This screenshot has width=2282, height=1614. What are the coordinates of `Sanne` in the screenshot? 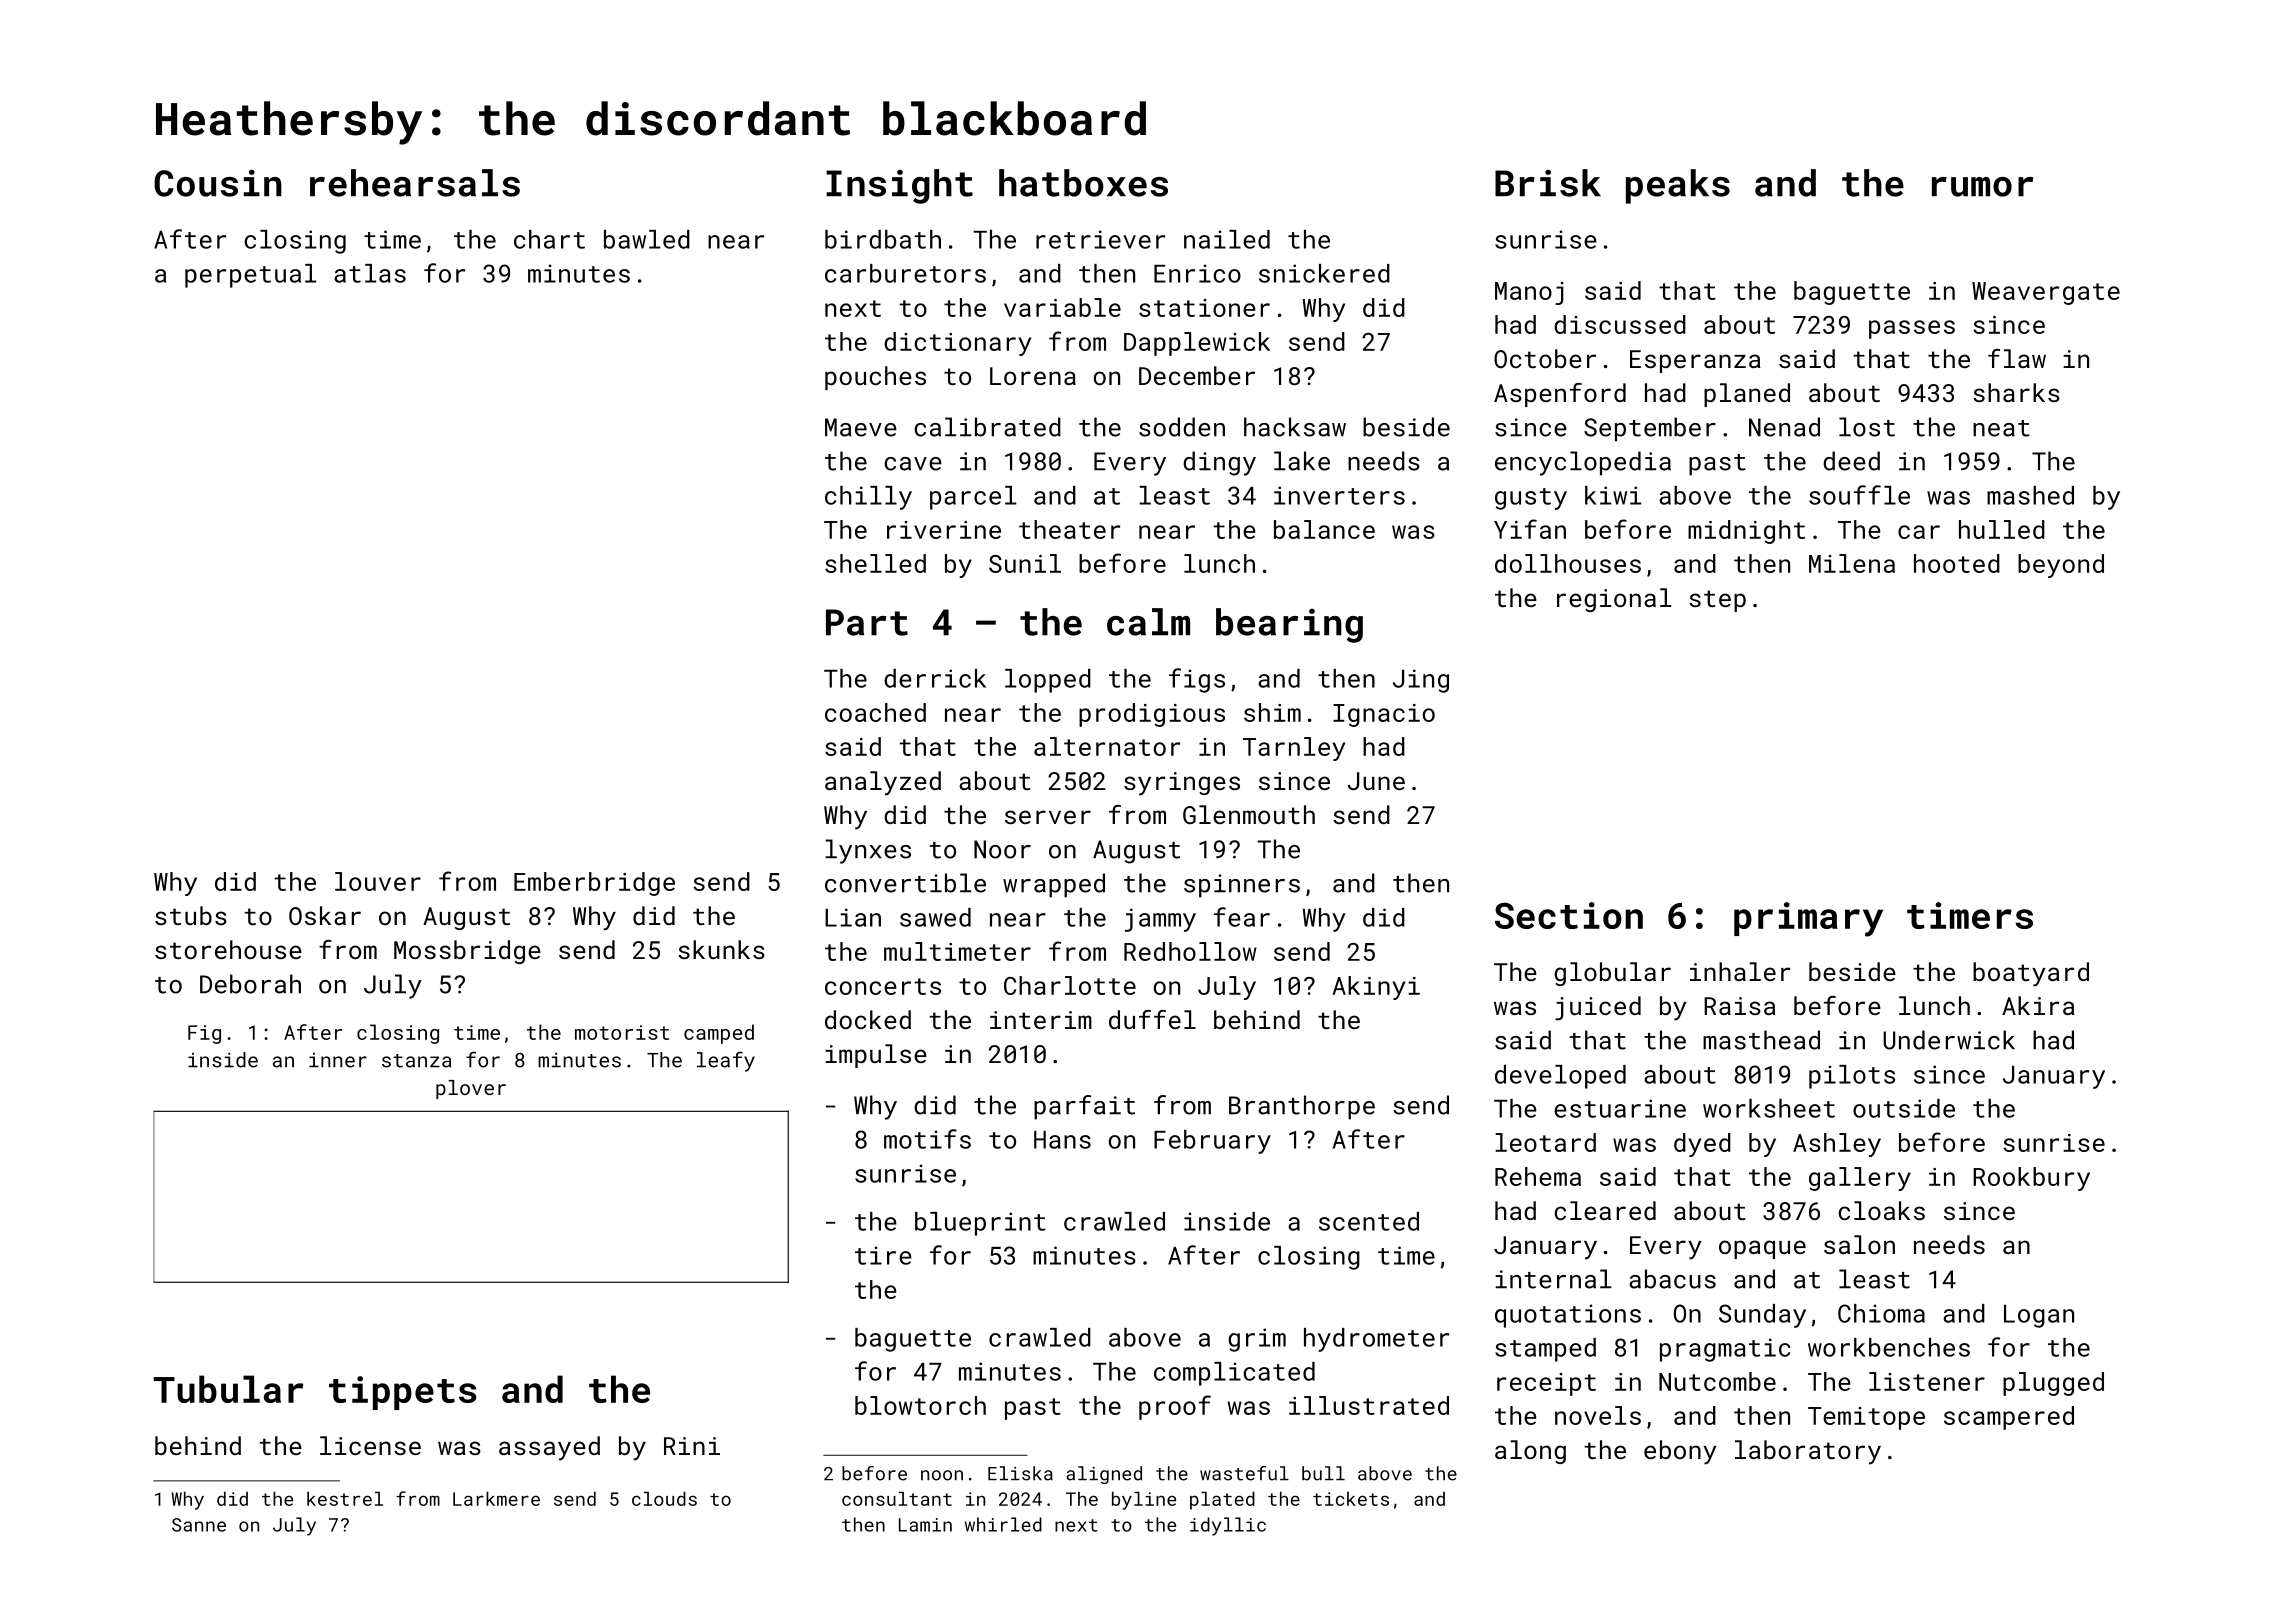 It's located at (199, 1525).
